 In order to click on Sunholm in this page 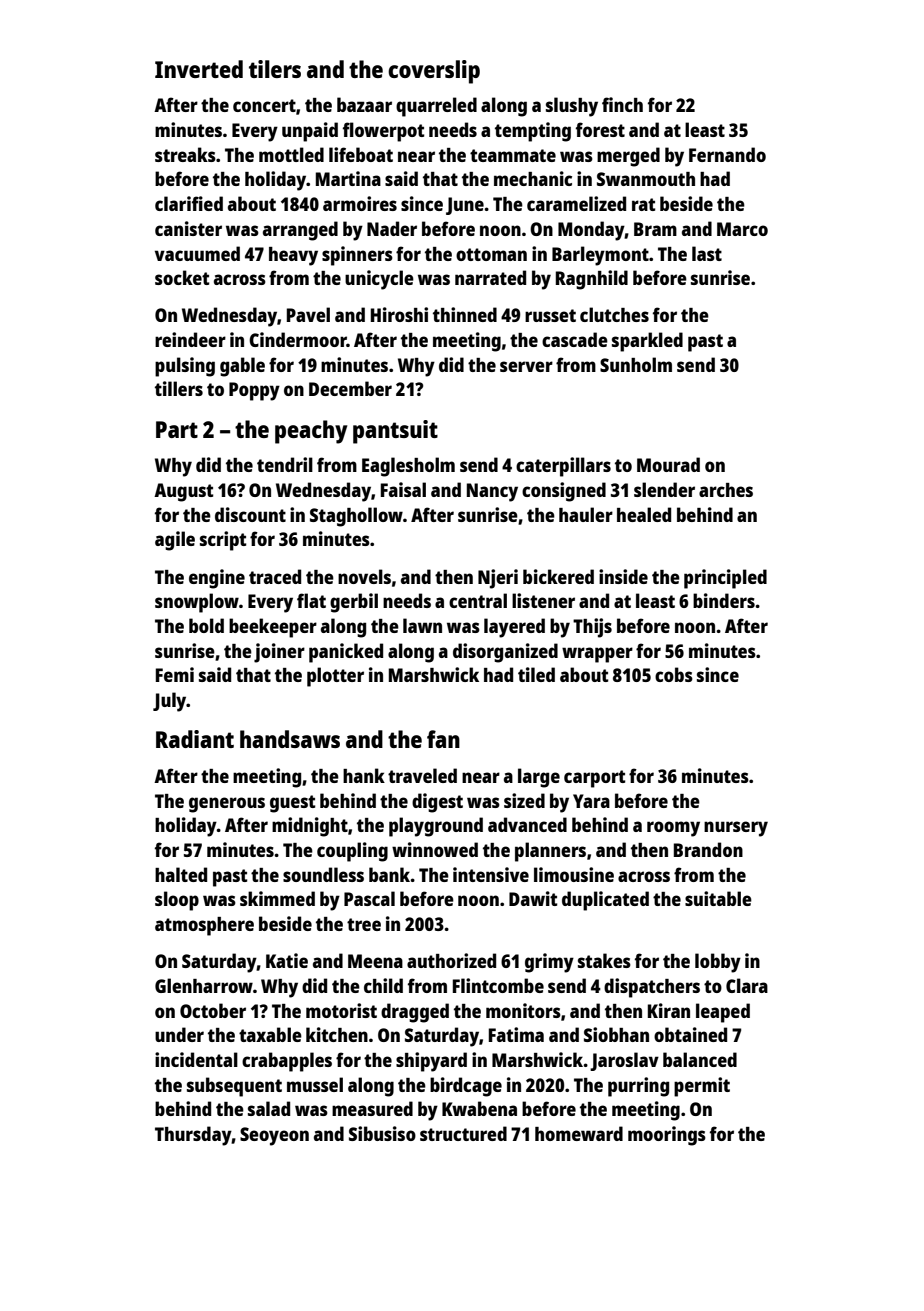, I will do `click(636, 364)`.
